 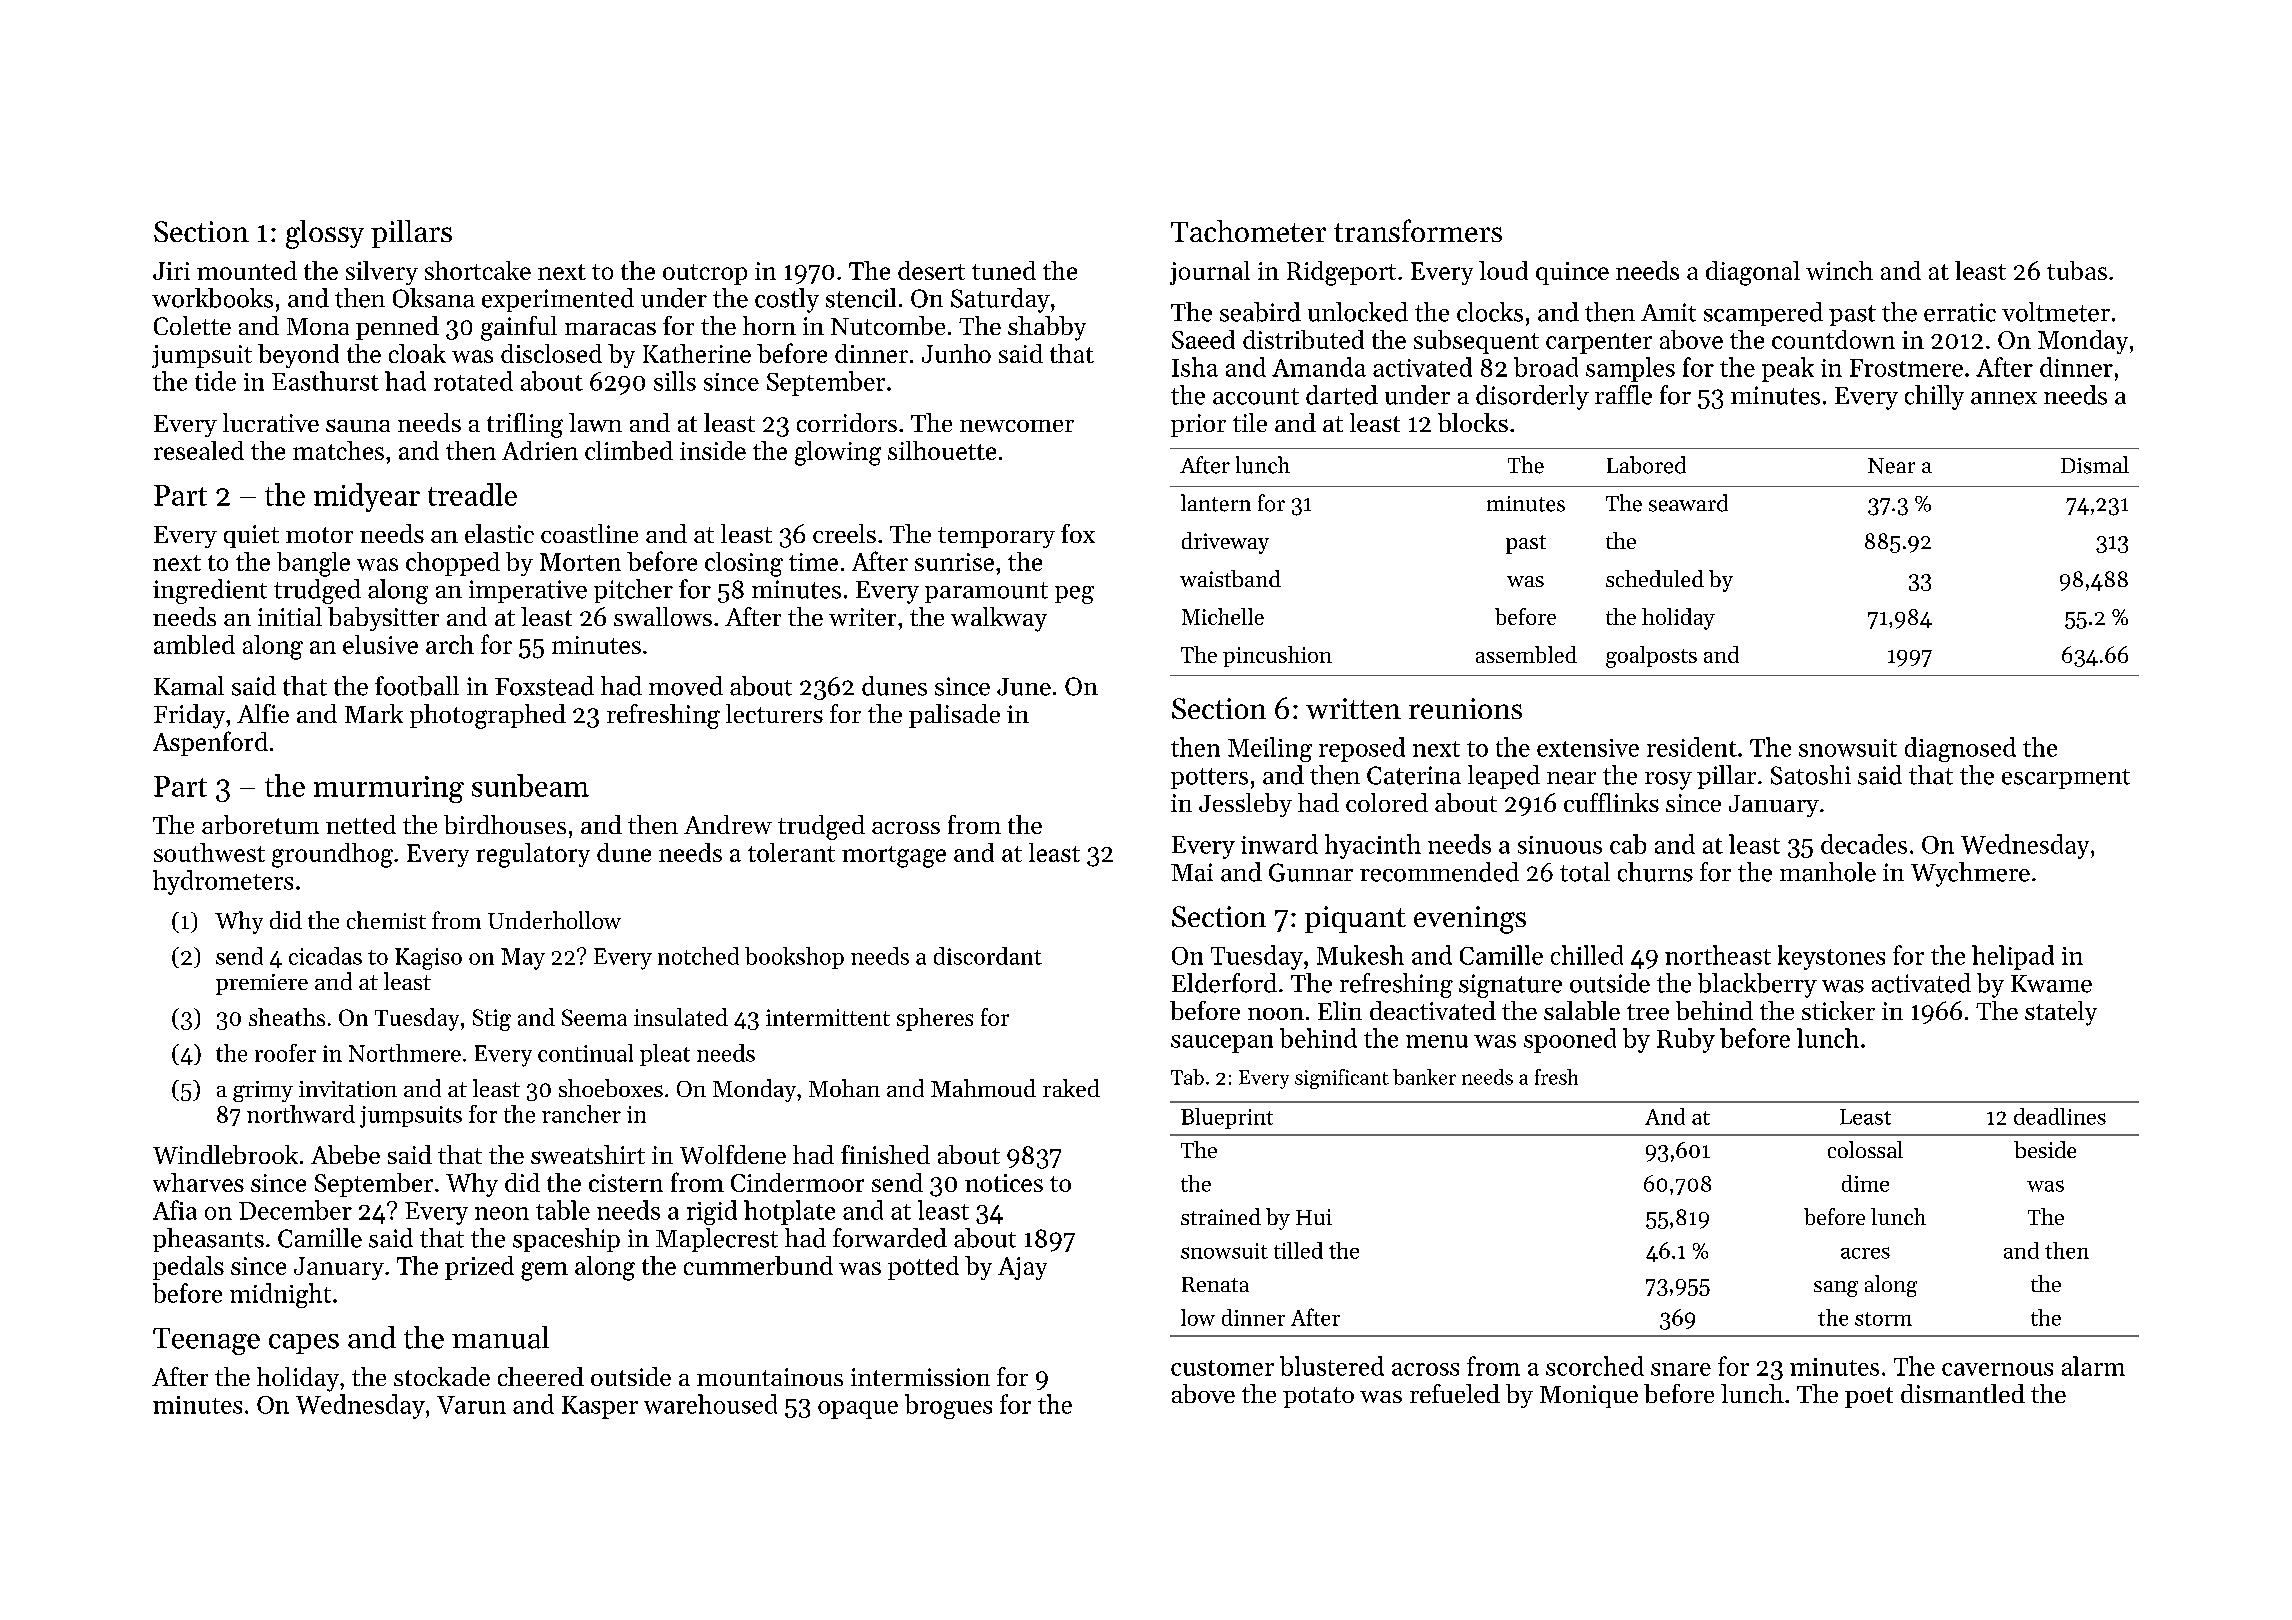 What do you see at coordinates (386, 920) in the document?
I see `chemist` at bounding box center [386, 920].
